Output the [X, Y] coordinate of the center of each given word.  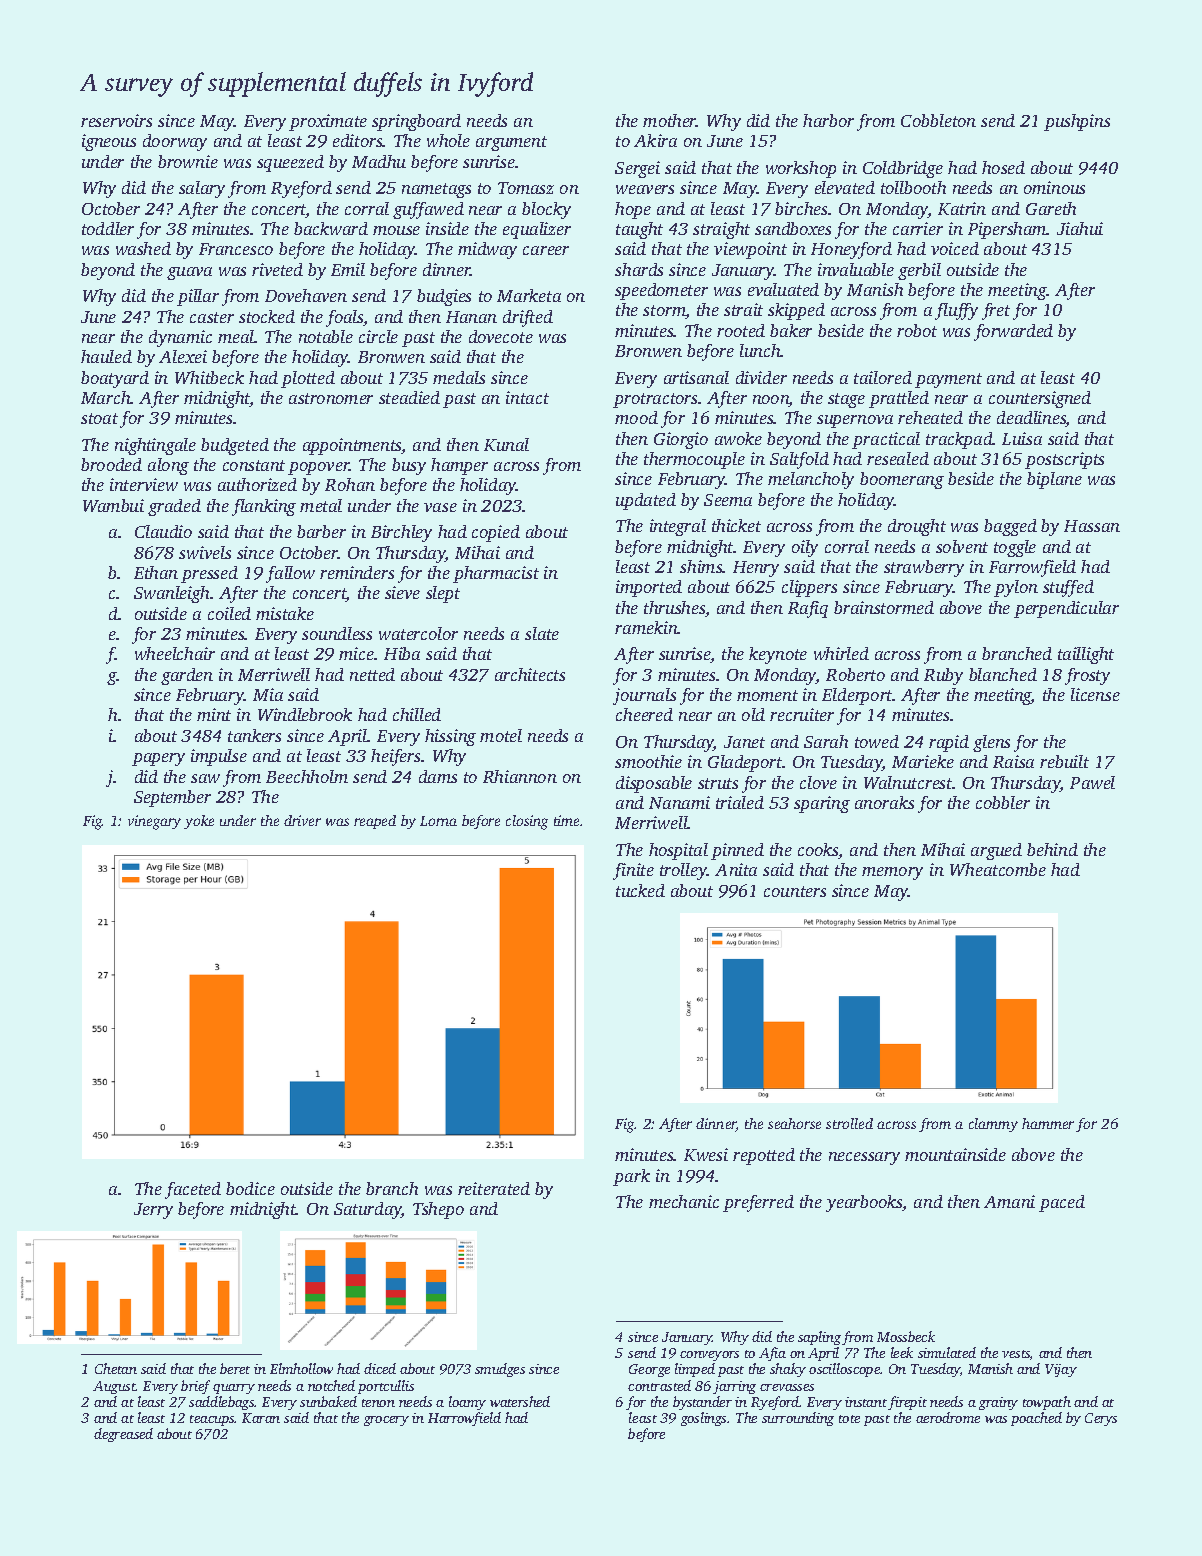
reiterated [494, 1188]
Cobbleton [938, 120]
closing [527, 822]
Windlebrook [305, 714]
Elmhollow [301, 1368]
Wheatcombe [998, 869]
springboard [416, 122]
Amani [1009, 1201]
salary [202, 189]
